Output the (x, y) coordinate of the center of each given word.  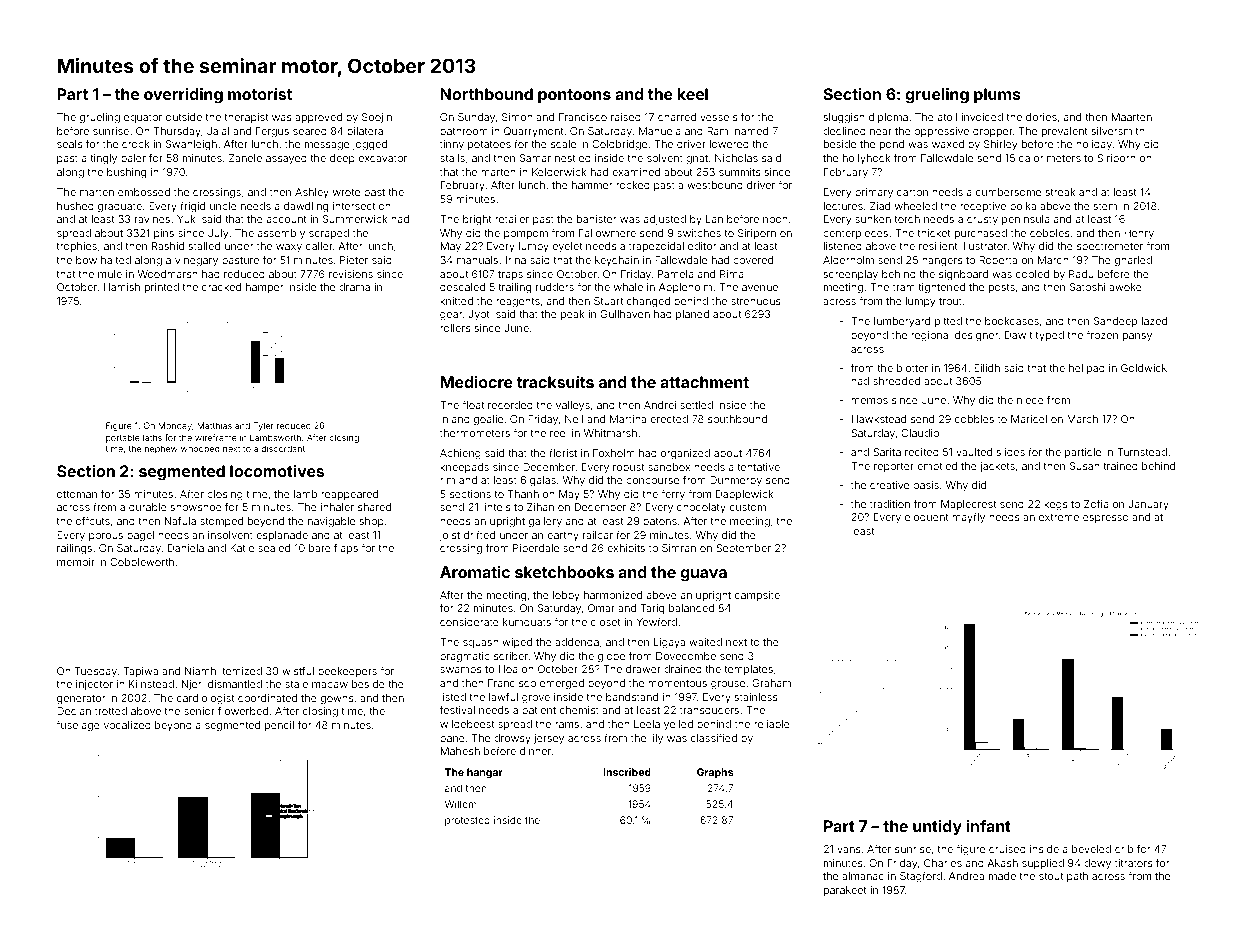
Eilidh (987, 368)
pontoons (574, 96)
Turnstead (1142, 452)
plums (997, 96)
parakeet (845, 891)
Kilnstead (151, 684)
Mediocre (477, 382)
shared (374, 507)
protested (467, 821)
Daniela (186, 548)
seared (310, 131)
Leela (647, 724)
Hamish (122, 287)
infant (988, 826)
